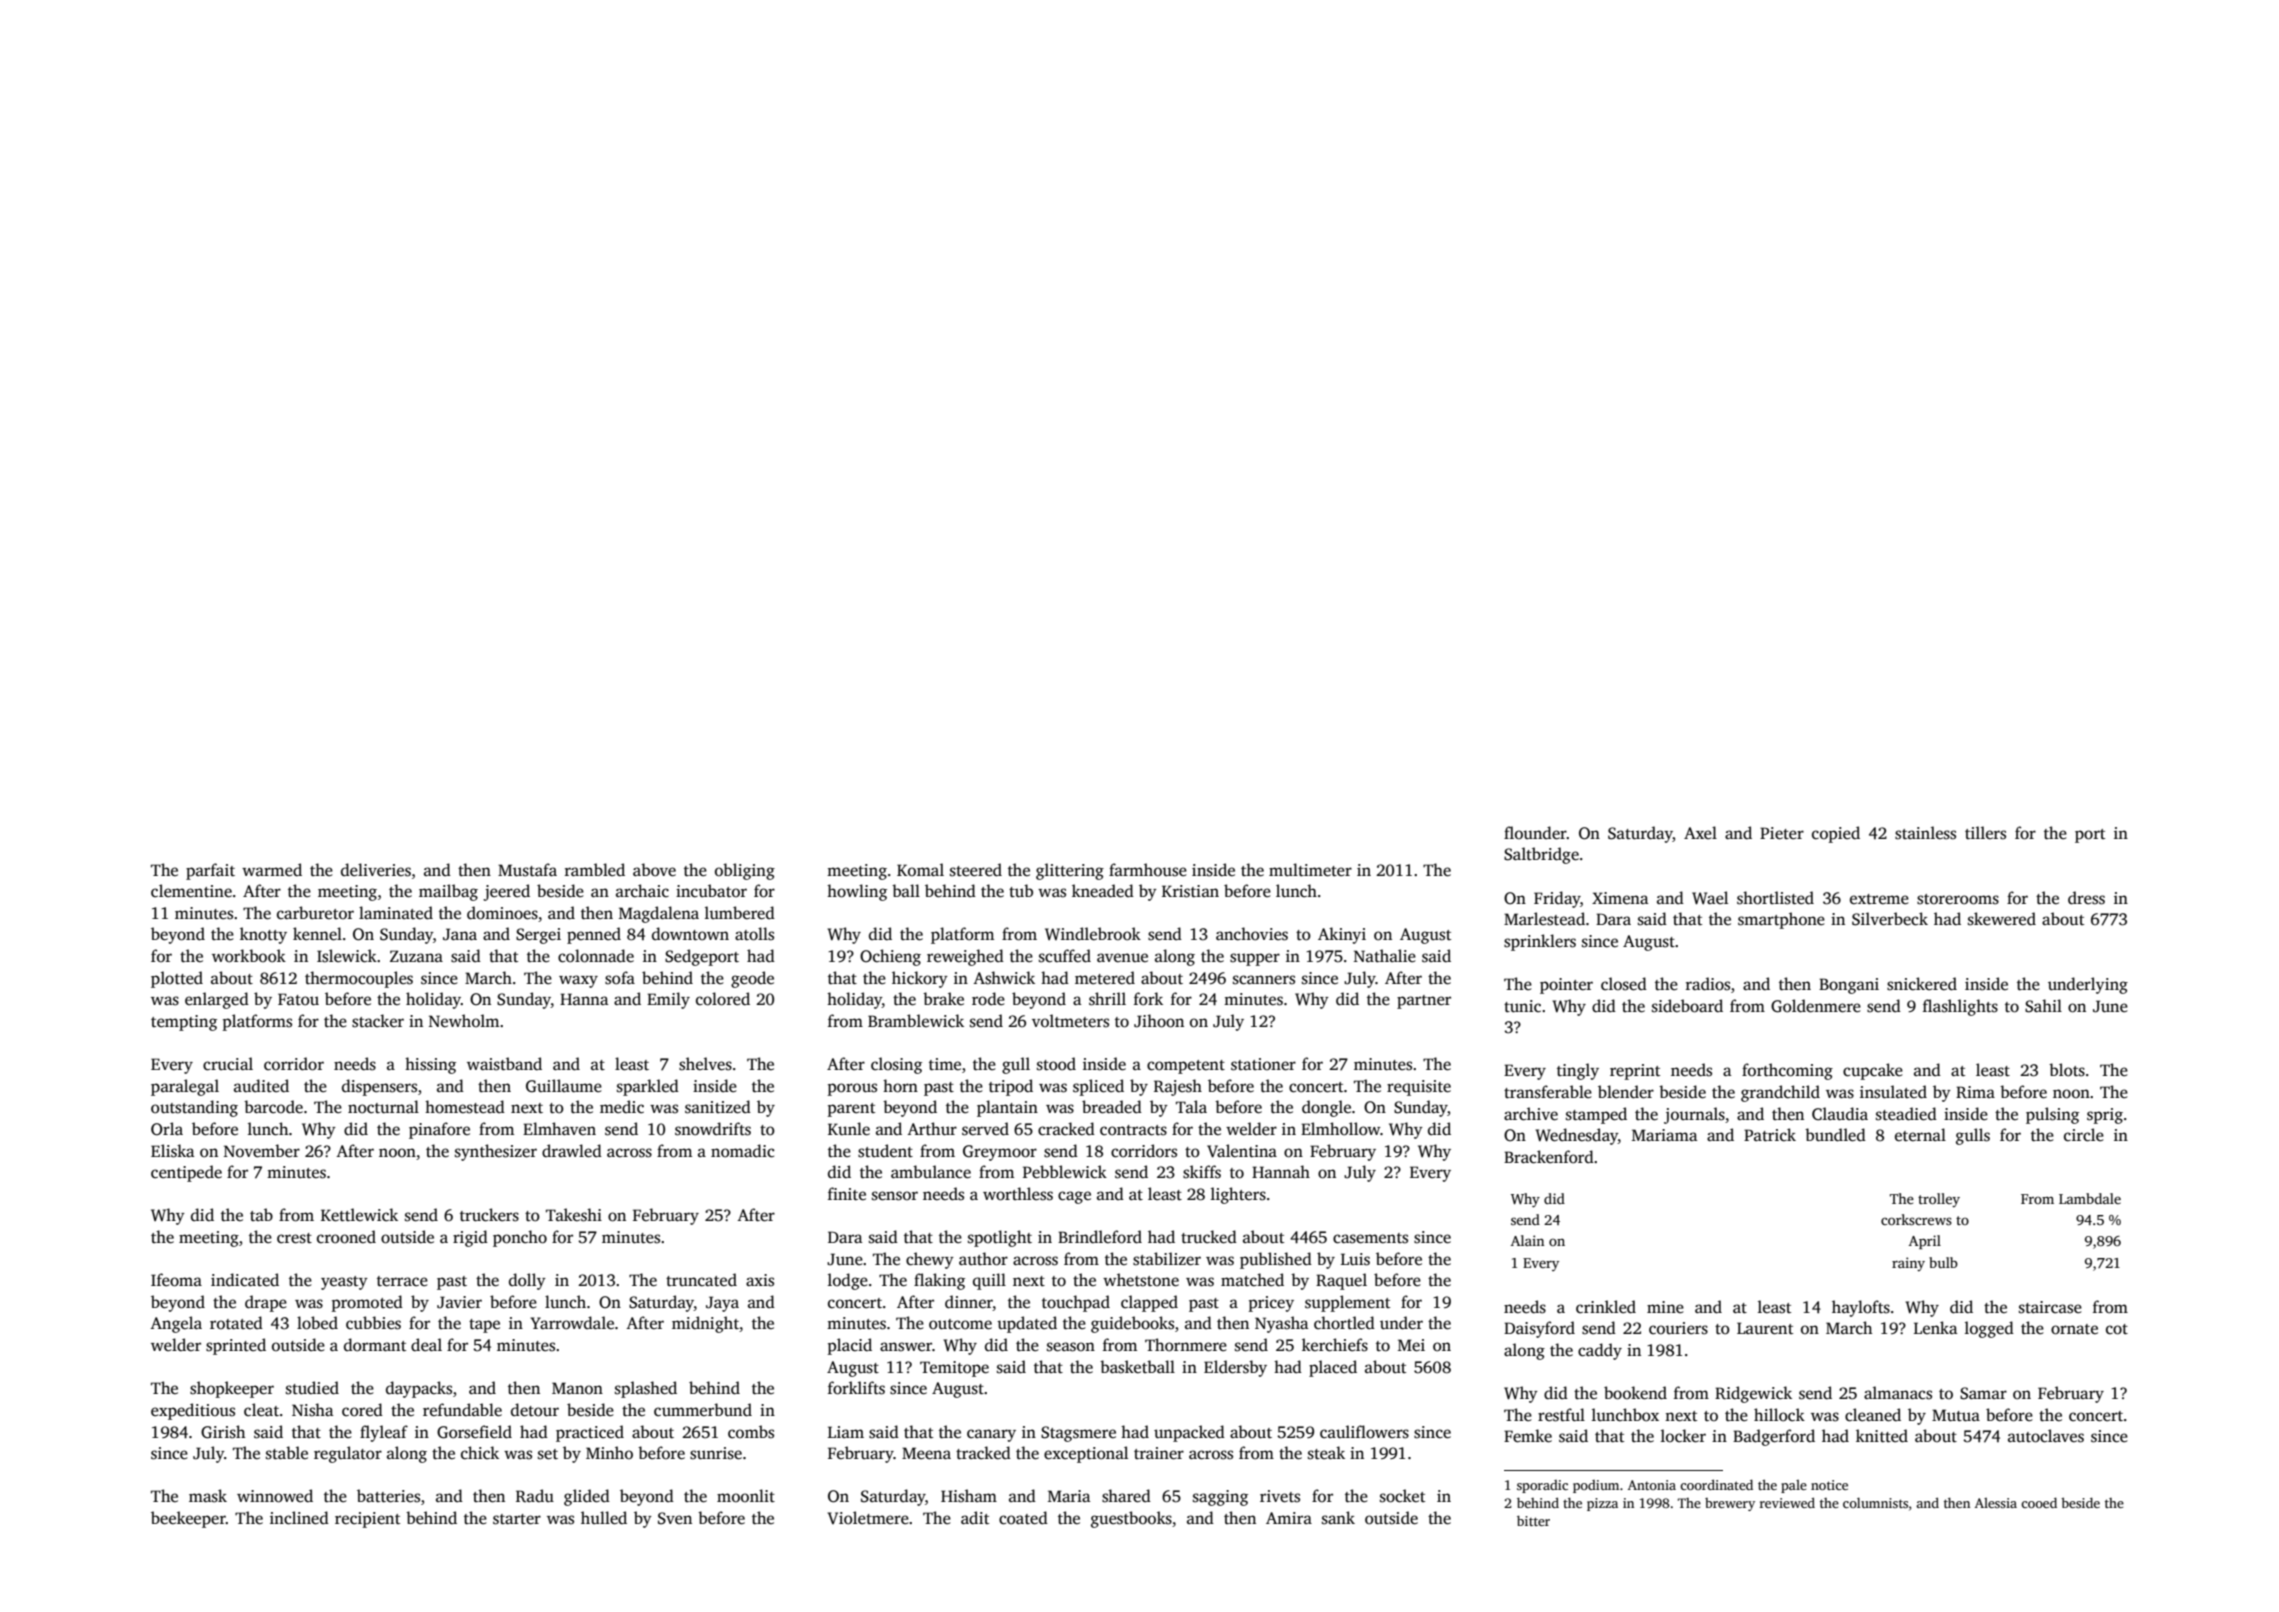  I want to click on Komal, so click(920, 869).
